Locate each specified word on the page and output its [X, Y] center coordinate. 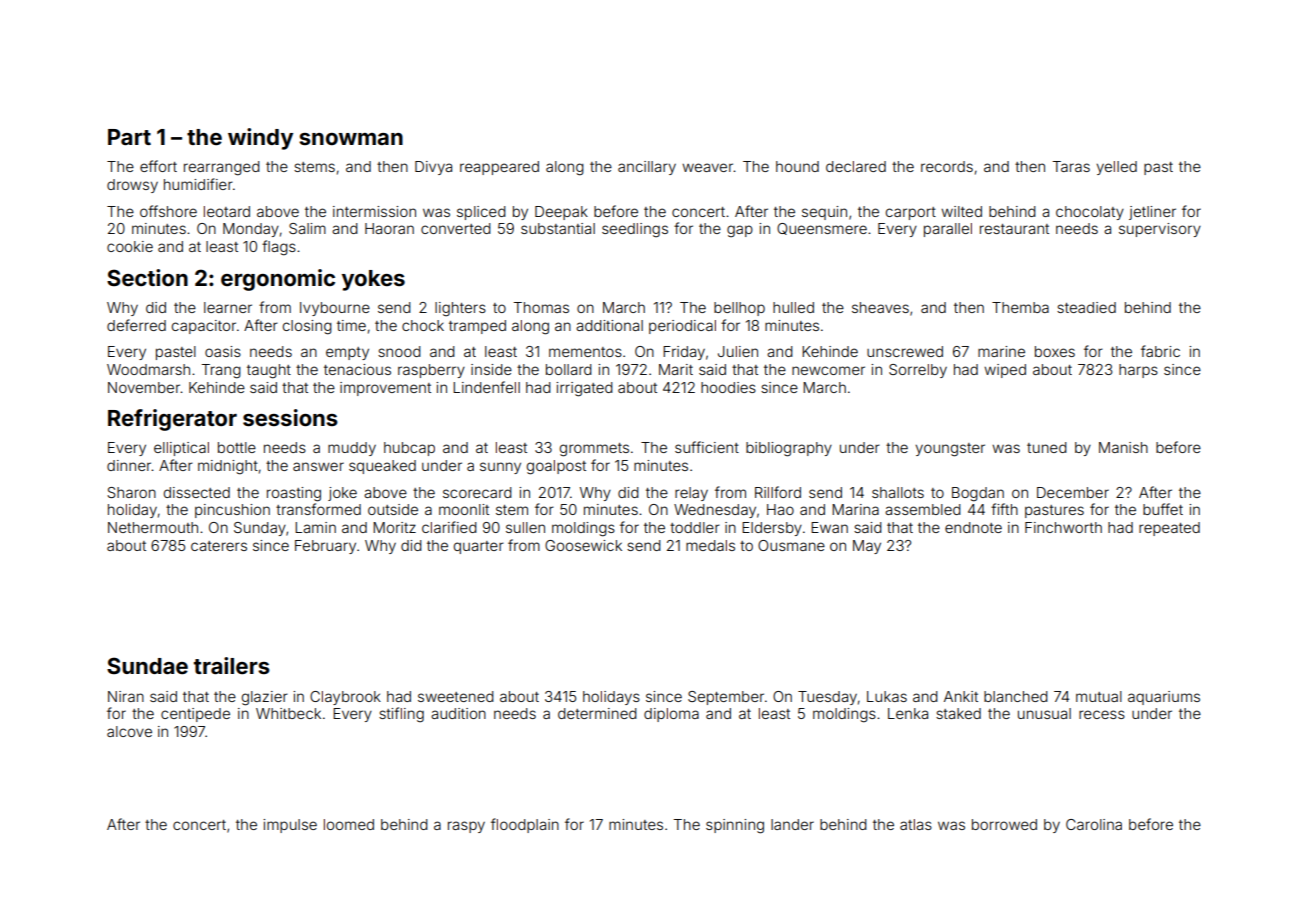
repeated [1169, 529]
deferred [136, 325]
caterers [219, 546]
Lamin [315, 527]
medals [710, 545]
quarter [479, 547]
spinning [735, 826]
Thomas [541, 307]
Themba [1020, 307]
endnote [973, 527]
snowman [351, 139]
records [947, 166]
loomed [349, 824]
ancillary [647, 168]
